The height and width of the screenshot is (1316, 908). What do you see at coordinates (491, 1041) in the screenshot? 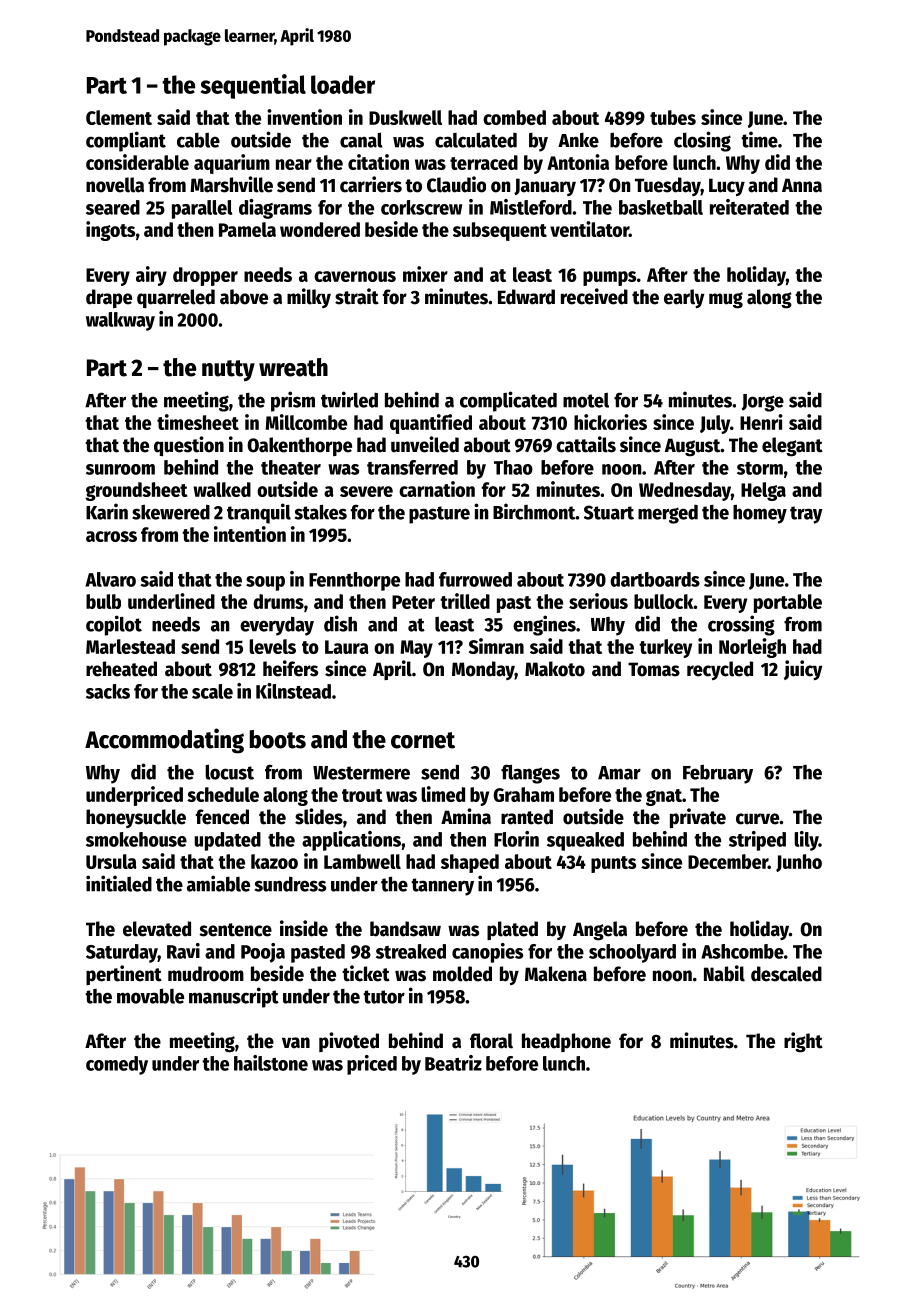
I see `floral` at bounding box center [491, 1041].
